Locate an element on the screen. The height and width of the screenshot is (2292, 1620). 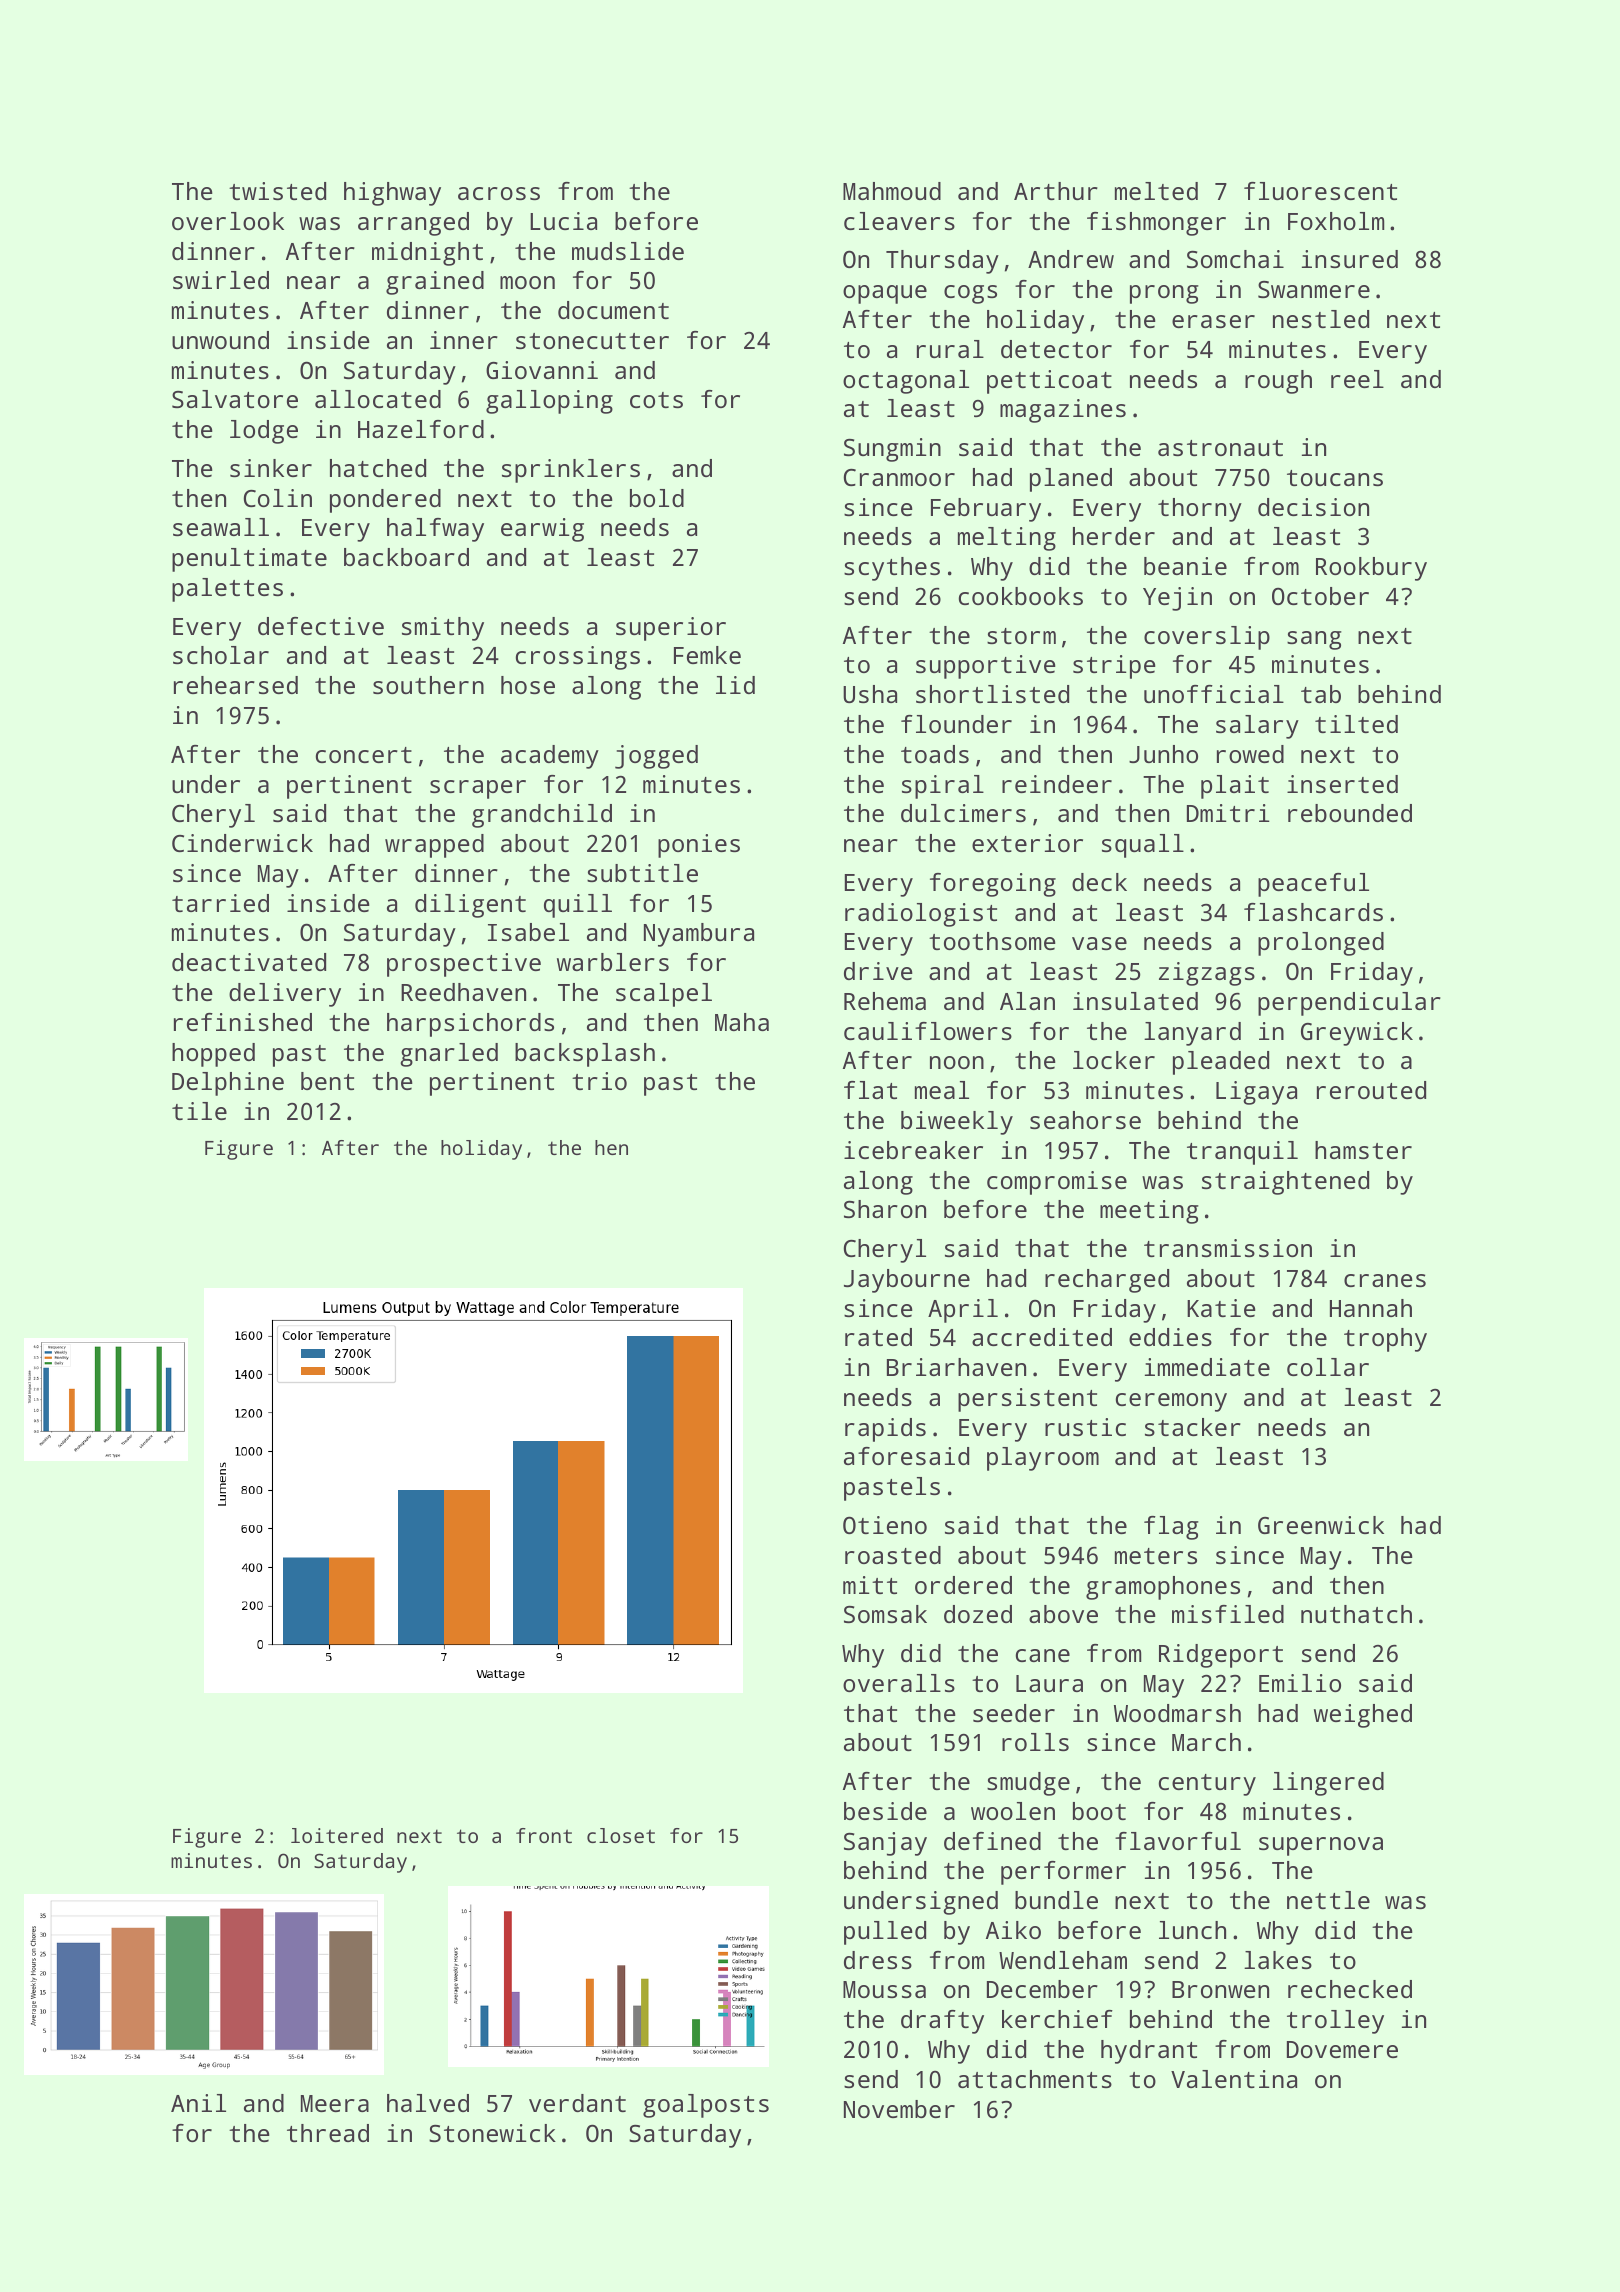
sang is located at coordinates (1314, 640).
